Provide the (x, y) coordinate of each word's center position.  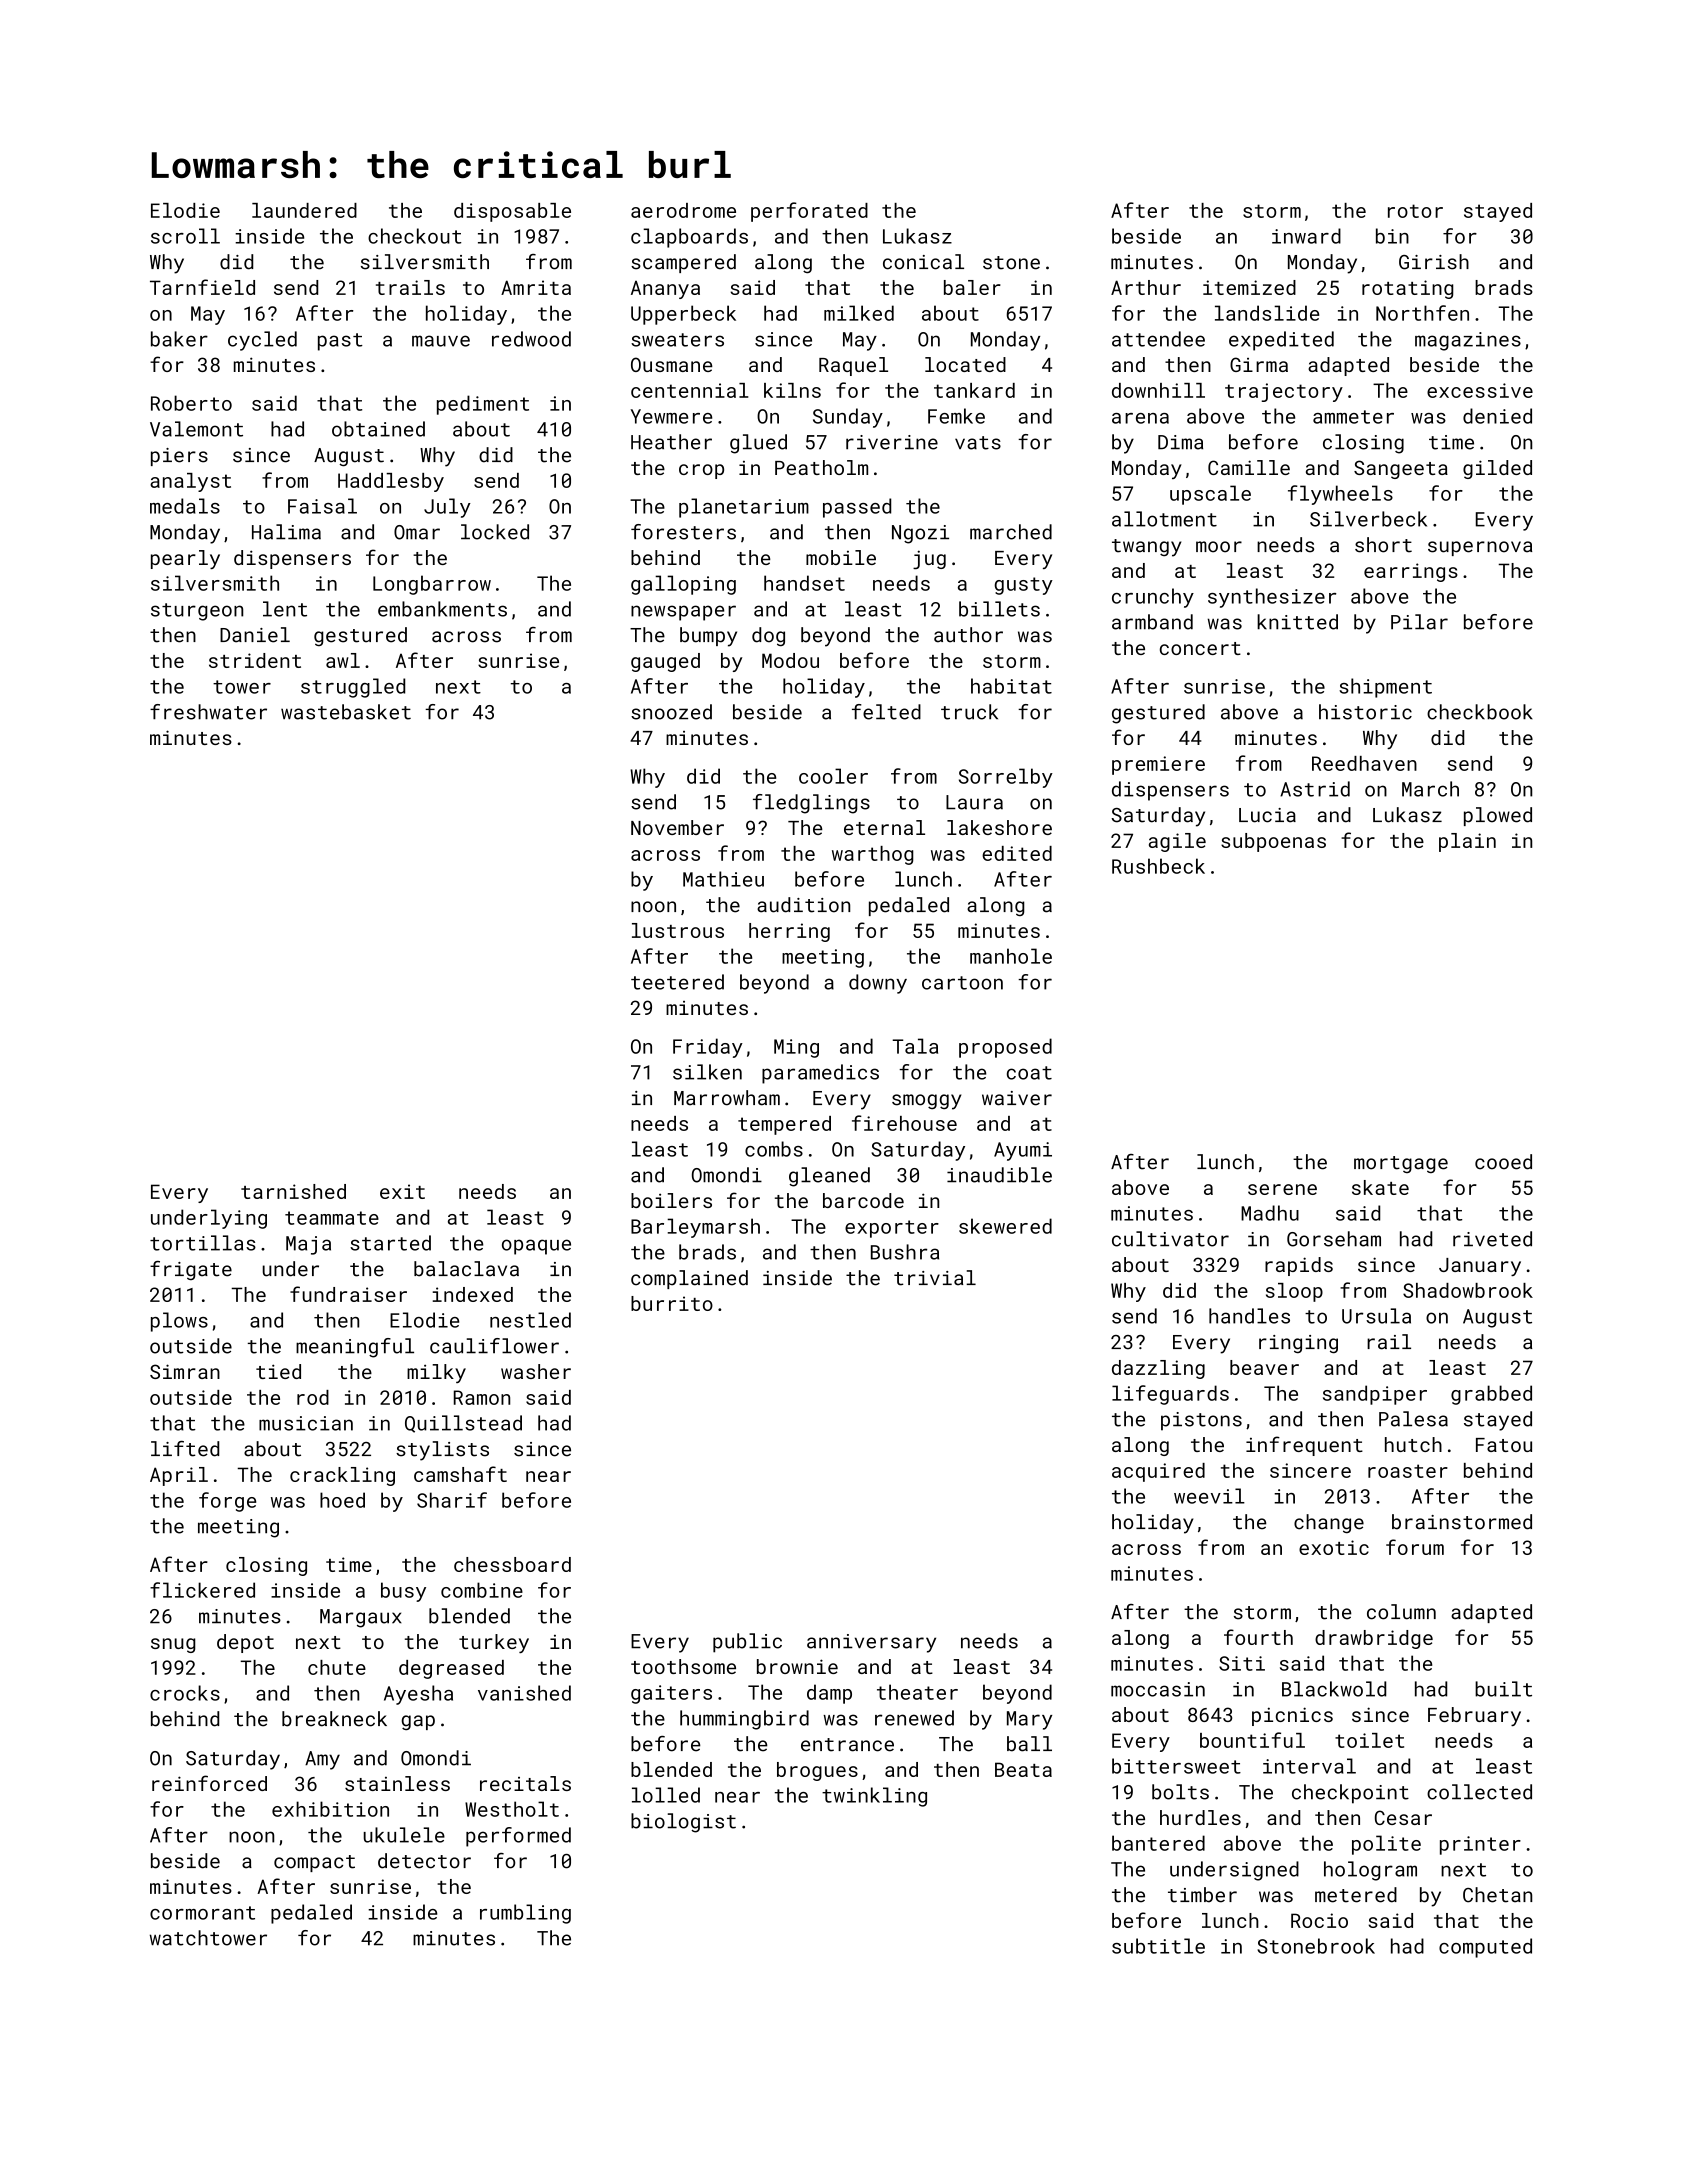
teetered (677, 982)
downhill (1158, 390)
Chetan (1497, 1895)
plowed (1498, 816)
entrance (847, 1745)
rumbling (525, 1914)
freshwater (208, 712)
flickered (202, 1590)
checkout (414, 236)
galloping (683, 585)
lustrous (678, 930)
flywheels (1340, 495)
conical (923, 262)
